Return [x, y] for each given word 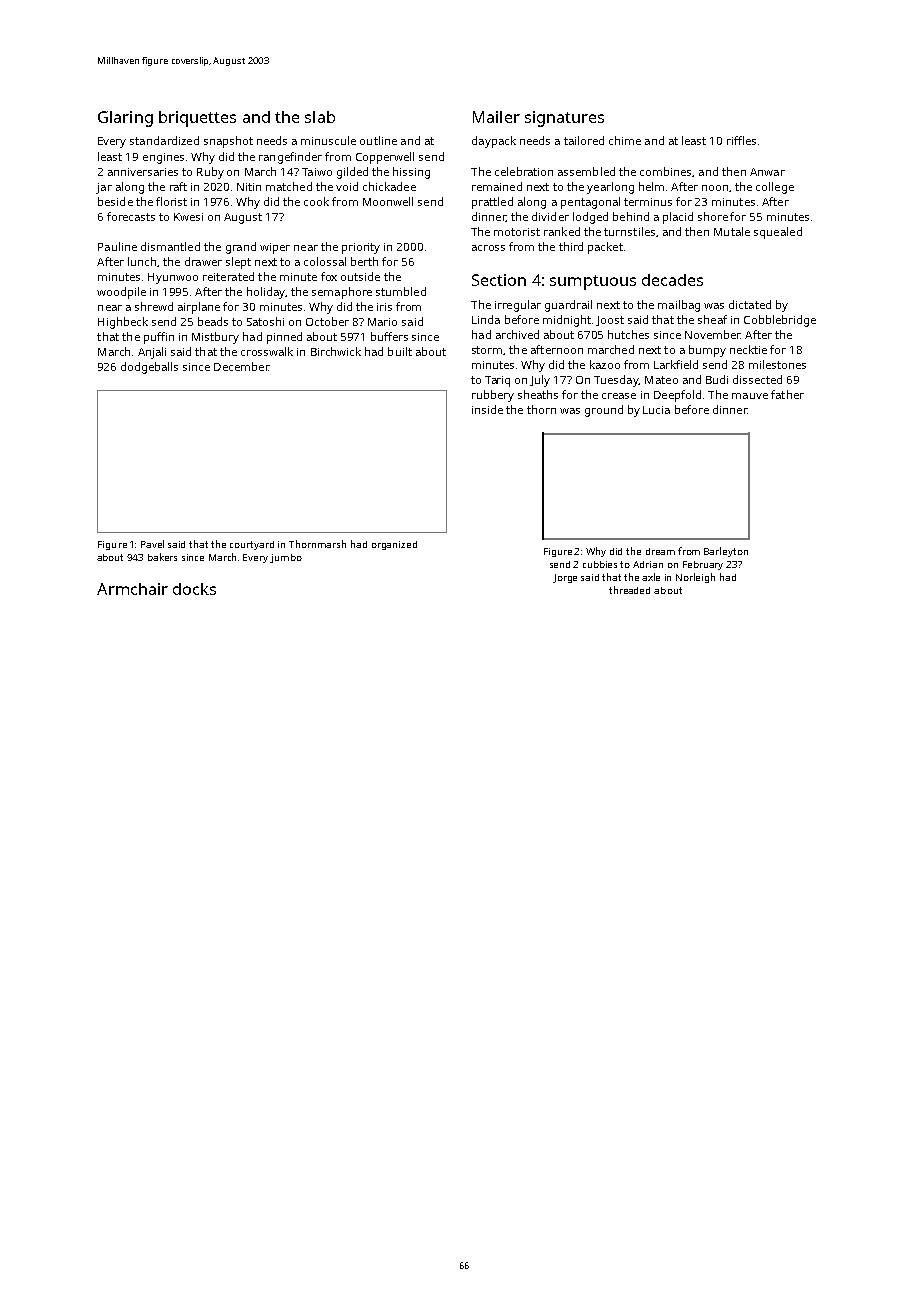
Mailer [496, 117]
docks [194, 589]
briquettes [197, 119]
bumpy [707, 351]
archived [517, 334]
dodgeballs [149, 368]
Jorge [565, 578]
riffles [741, 140]
